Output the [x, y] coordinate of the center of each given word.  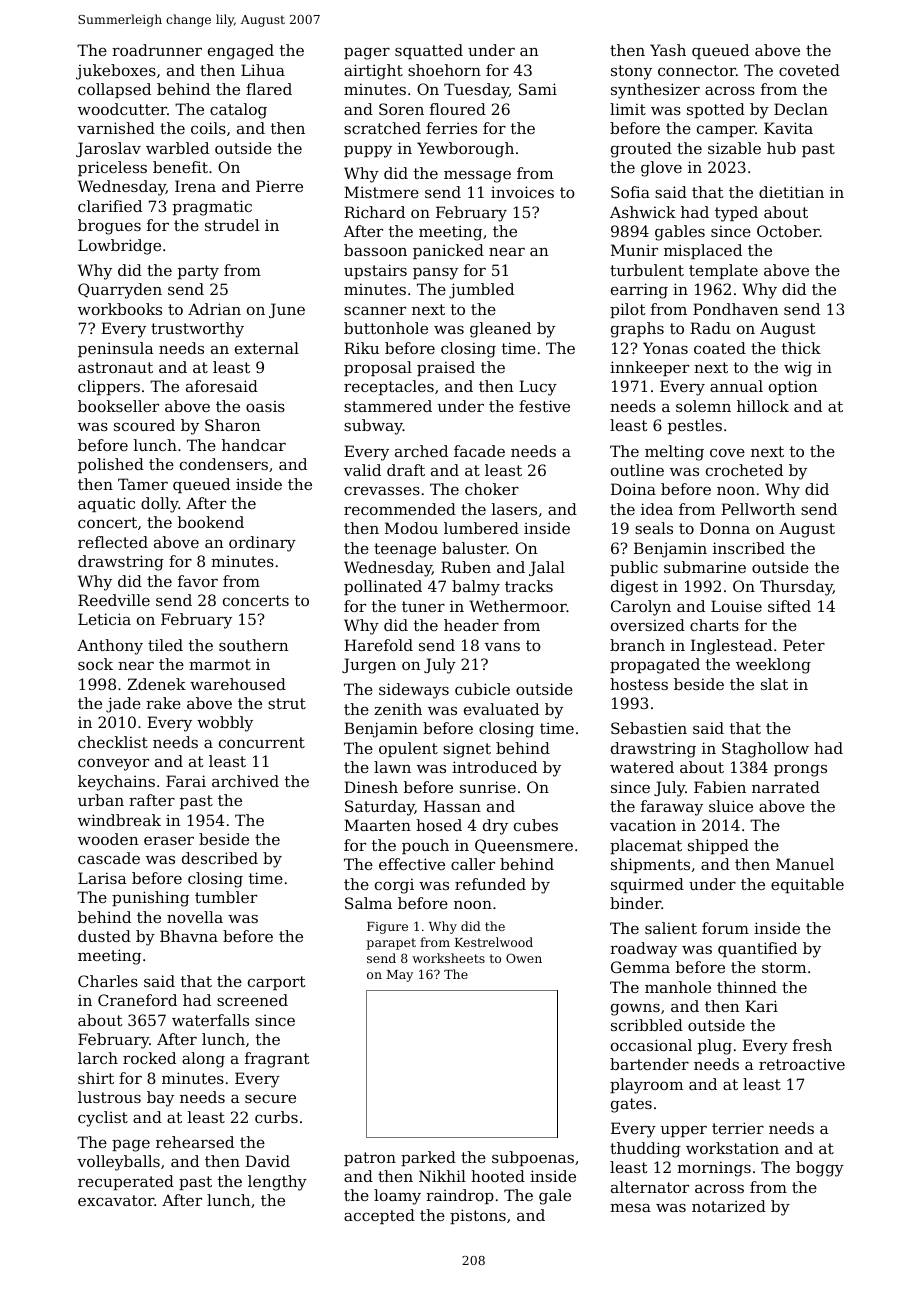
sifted [789, 606]
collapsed [114, 90]
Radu [710, 328]
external [267, 348]
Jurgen [369, 666]
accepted [379, 1216]
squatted [429, 51]
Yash [668, 50]
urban [101, 800]
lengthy [277, 1183]
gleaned [500, 330]
